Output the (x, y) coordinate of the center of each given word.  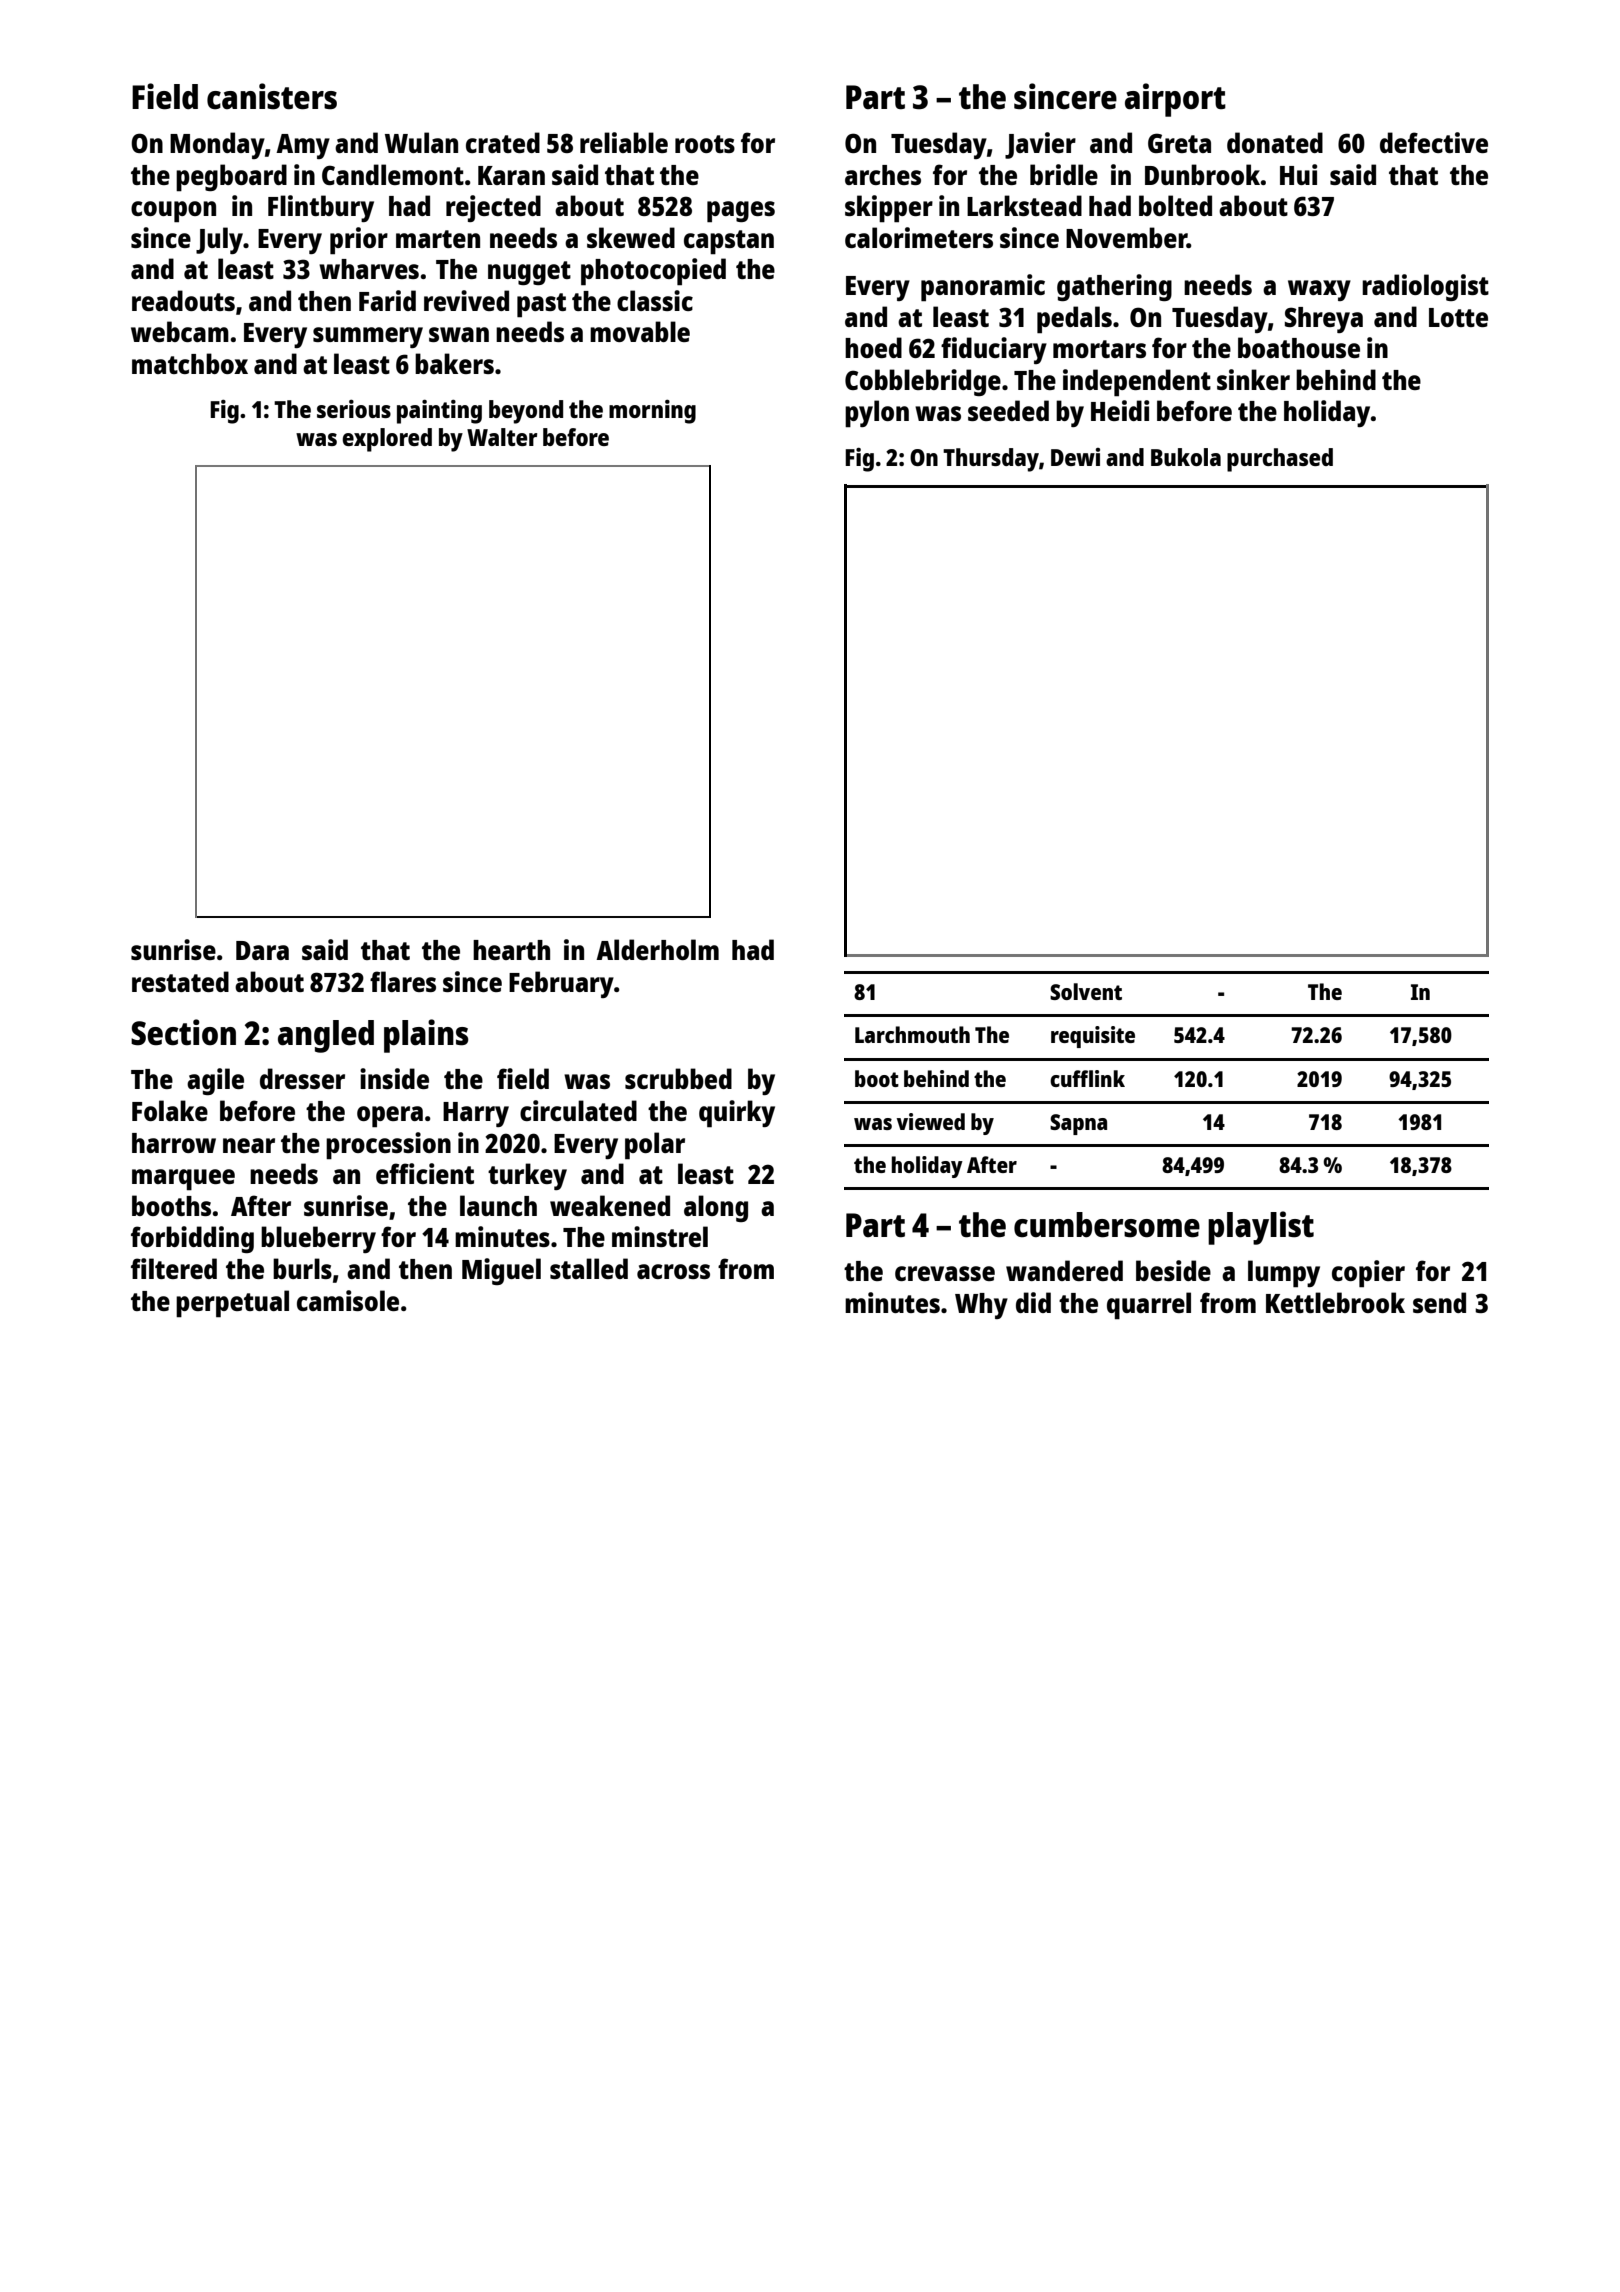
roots (705, 144)
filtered (174, 1268)
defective (1434, 142)
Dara (262, 950)
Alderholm (657, 949)
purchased (1280, 460)
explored (387, 440)
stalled (589, 1268)
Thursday (991, 460)
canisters (272, 96)
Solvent (1086, 991)
